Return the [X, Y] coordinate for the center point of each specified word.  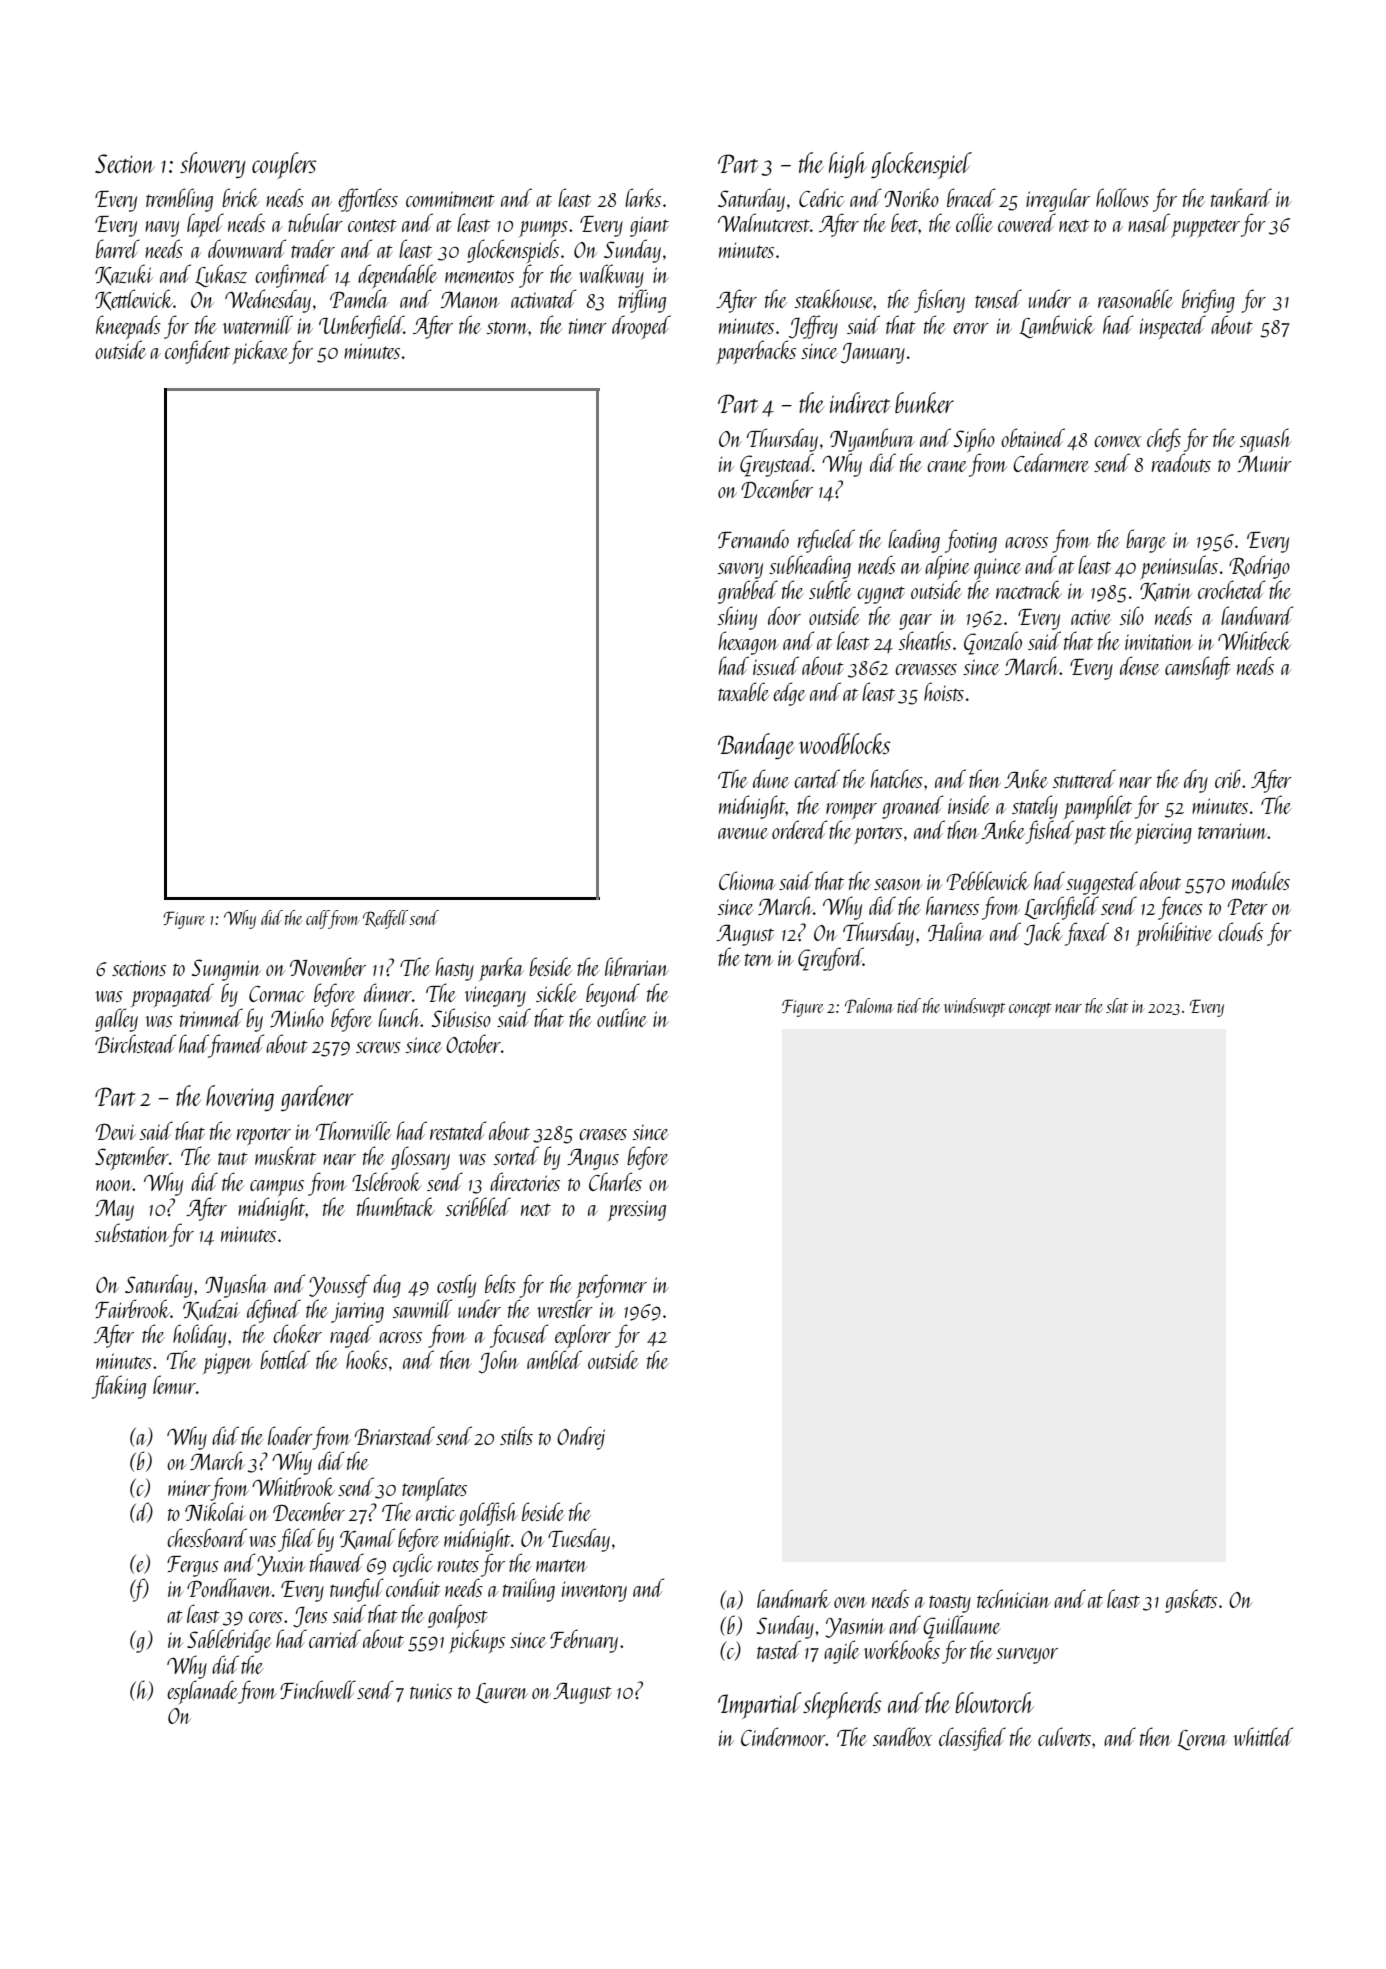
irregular [1058, 200]
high [848, 165]
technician [1014, 1598]
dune [771, 778]
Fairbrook [132, 1308]
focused [519, 1336]
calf [317, 919]
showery [212, 165]
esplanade [202, 1692]
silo [1132, 615]
